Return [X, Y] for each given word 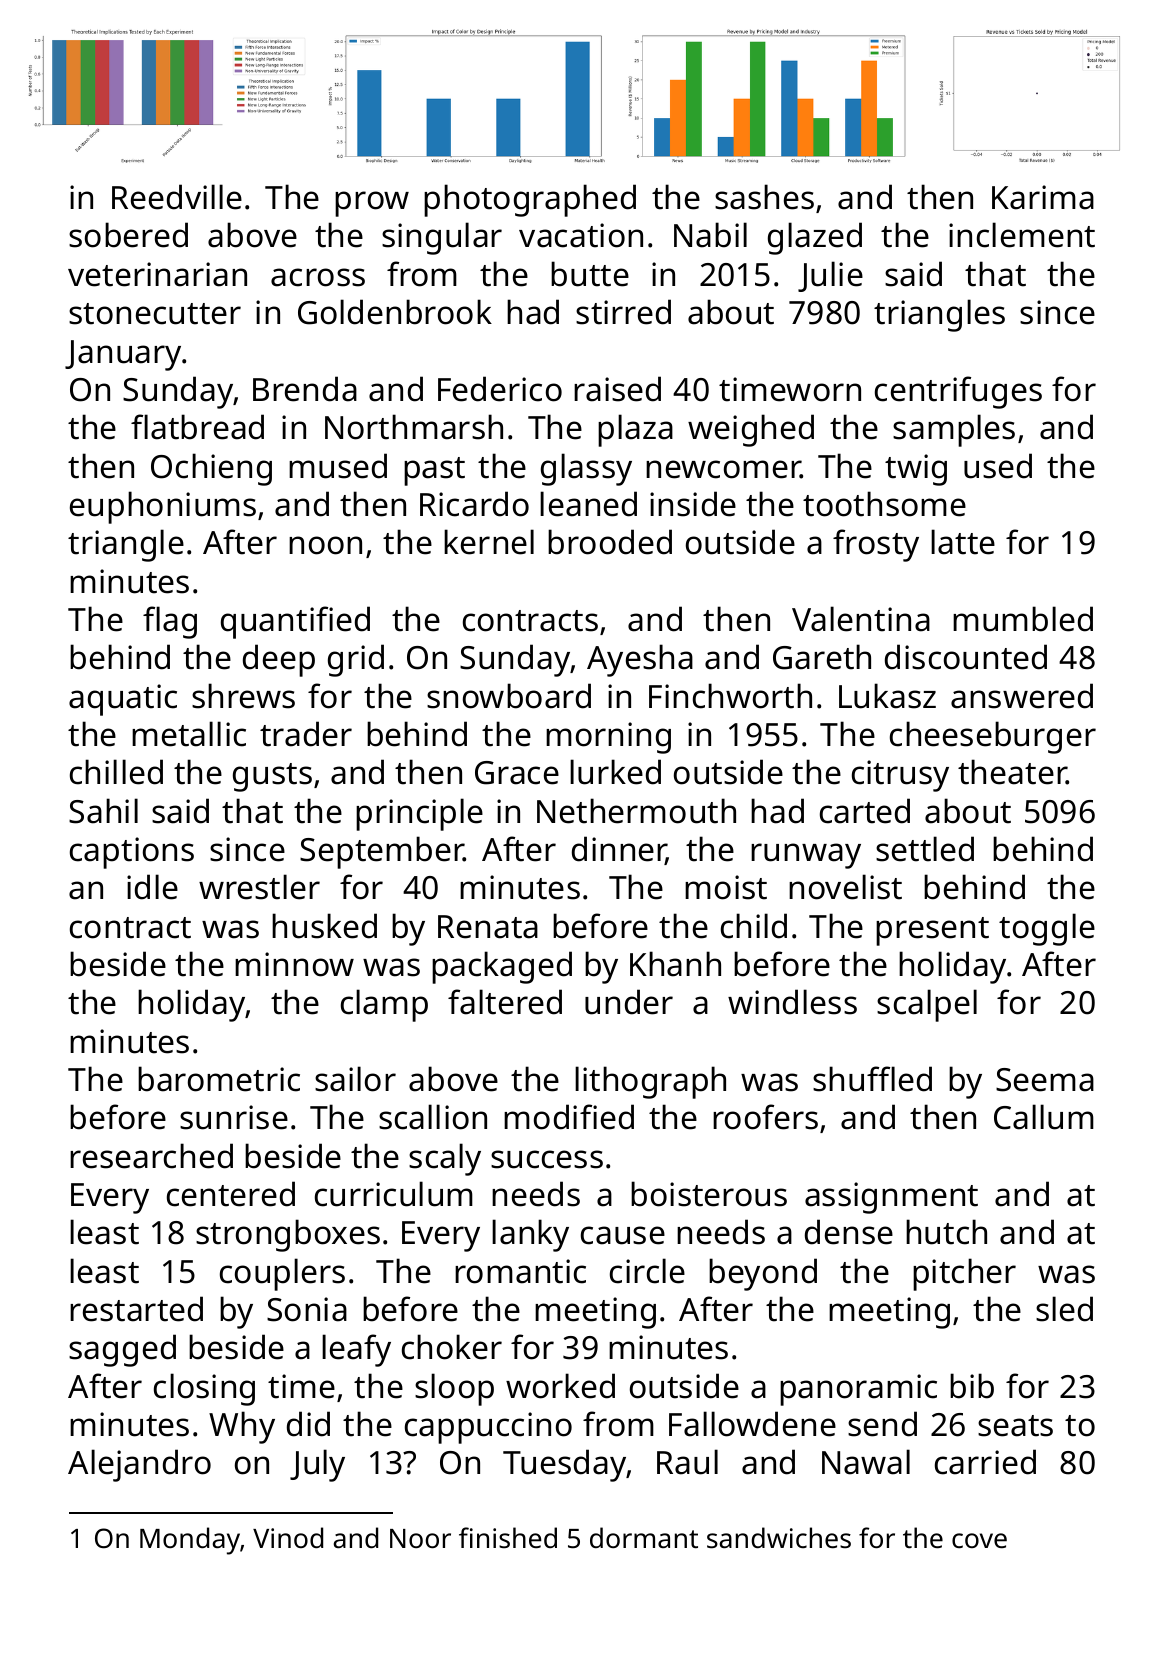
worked [560, 1386]
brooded [610, 542]
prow [372, 204]
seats [1015, 1426]
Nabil [710, 235]
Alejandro [139, 1465]
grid [356, 660]
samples [954, 430]
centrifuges [958, 392]
